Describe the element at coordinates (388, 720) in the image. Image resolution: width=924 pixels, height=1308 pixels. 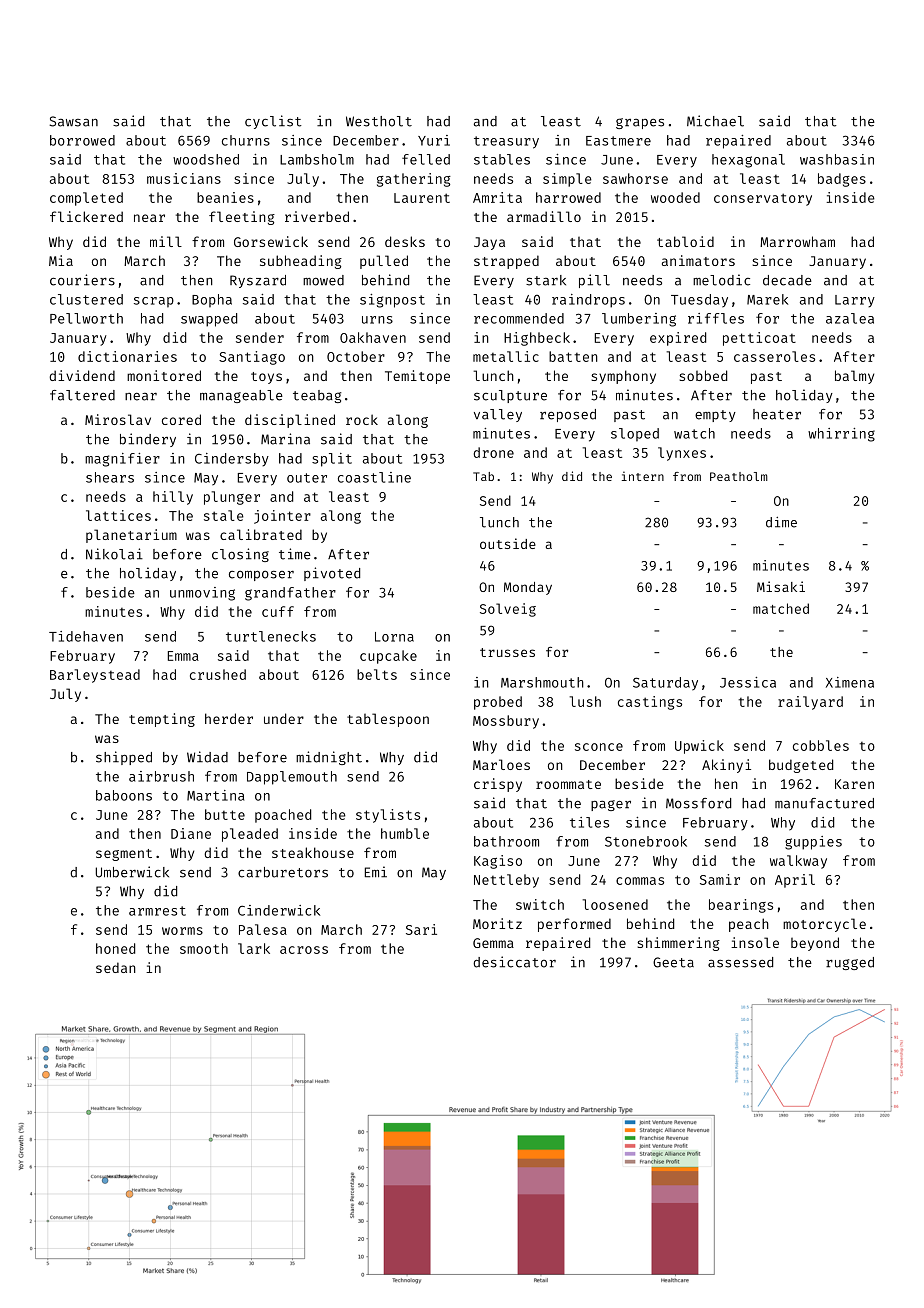
I see `tablespoon` at that location.
